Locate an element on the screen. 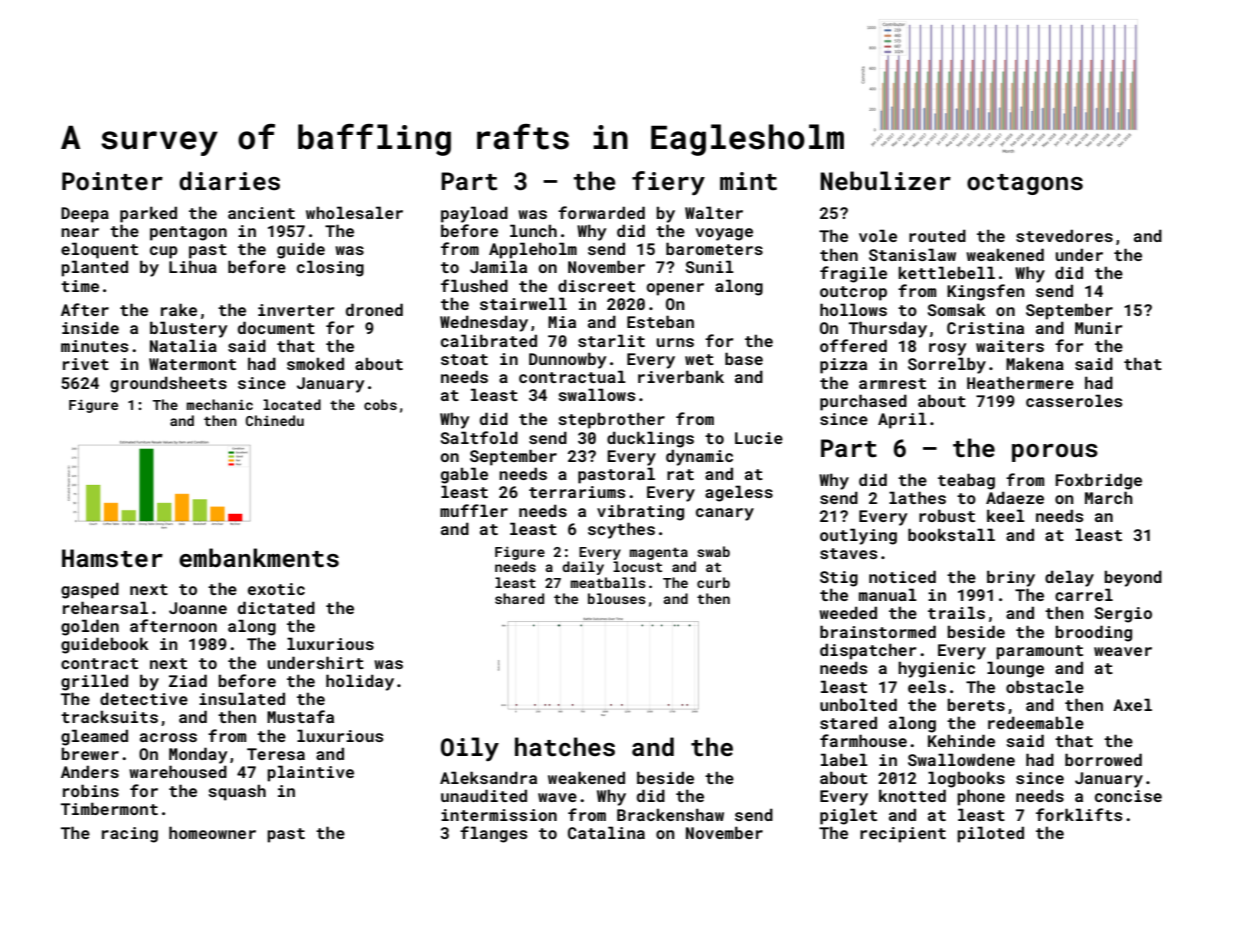 The image size is (1233, 952). barometers is located at coordinates (714, 248).
